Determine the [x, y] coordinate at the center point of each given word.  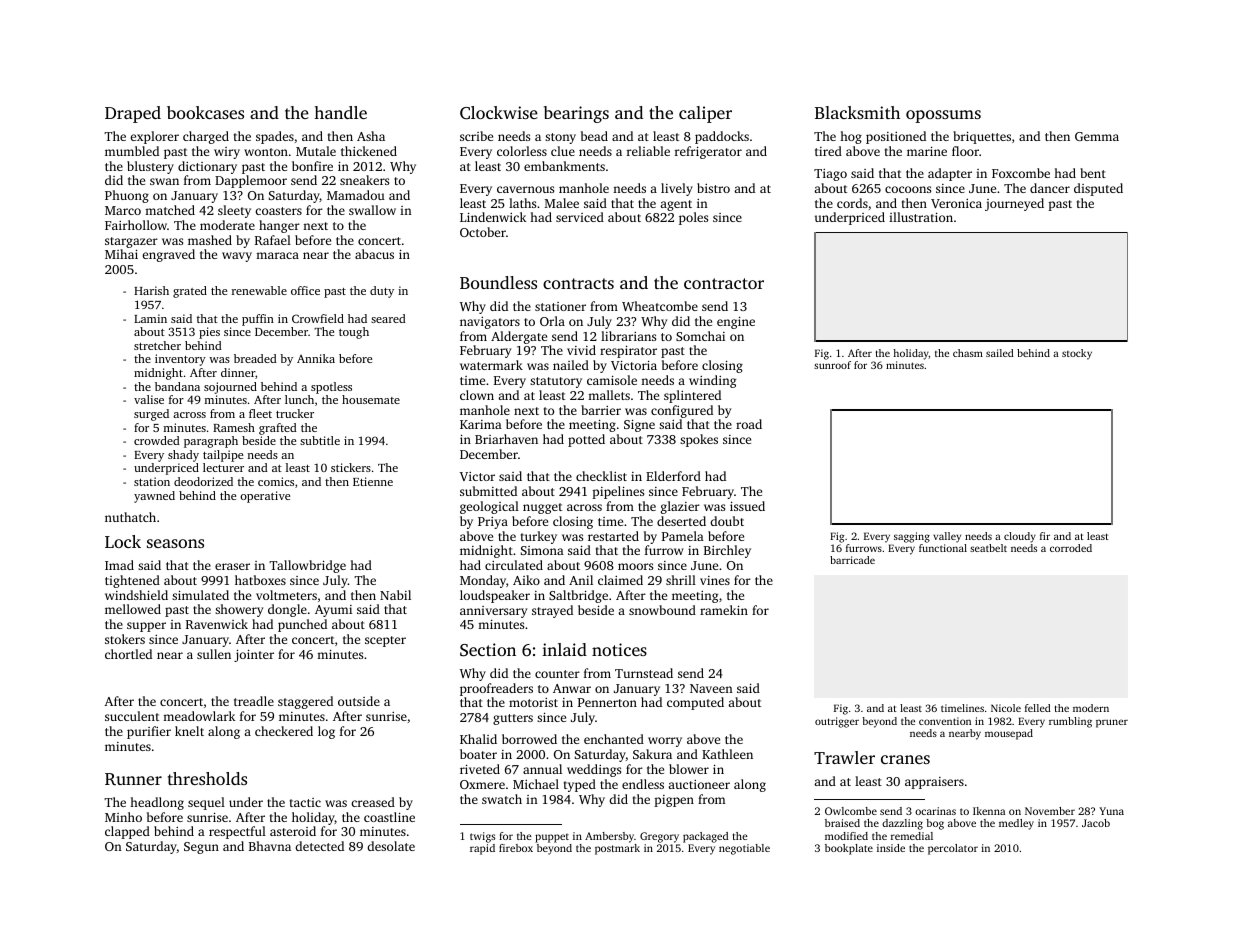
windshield [136, 595]
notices [619, 649]
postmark [617, 849]
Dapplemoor [251, 181]
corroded [1071, 548]
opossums [943, 116]
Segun [201, 848]
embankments [564, 166]
